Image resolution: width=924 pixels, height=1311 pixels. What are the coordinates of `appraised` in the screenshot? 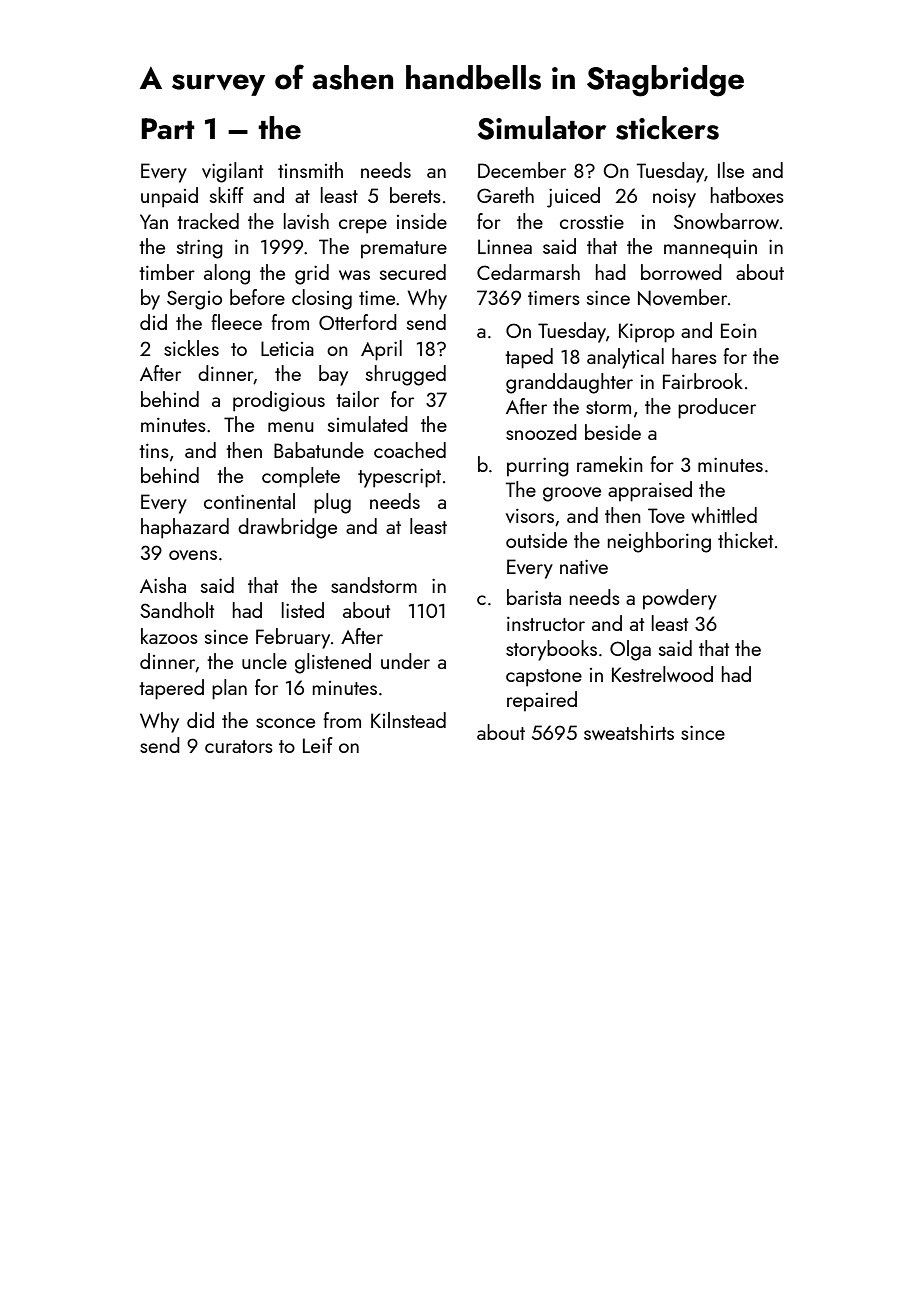 It's located at (650, 491).
